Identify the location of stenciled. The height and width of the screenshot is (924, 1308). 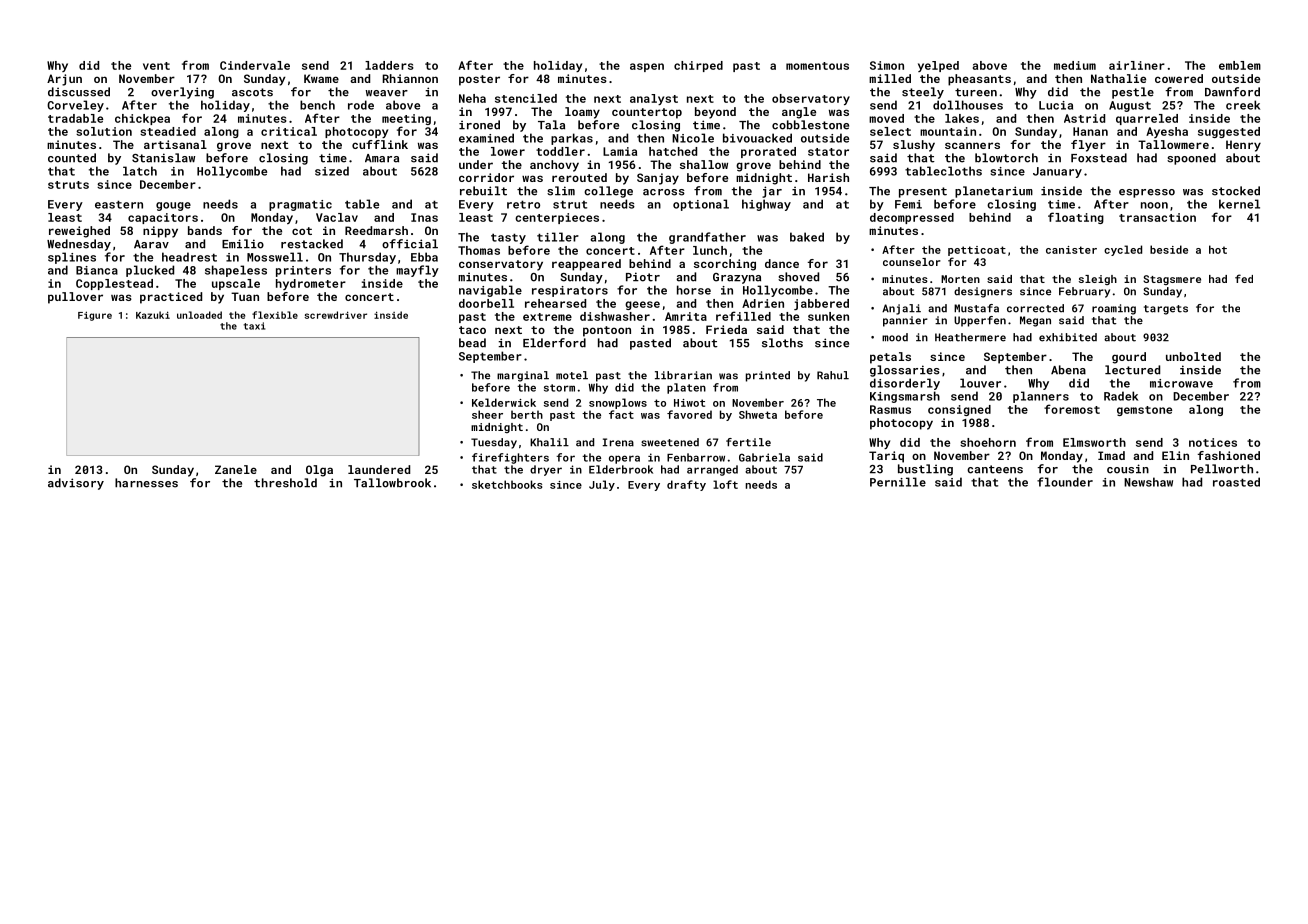
(526, 98).
